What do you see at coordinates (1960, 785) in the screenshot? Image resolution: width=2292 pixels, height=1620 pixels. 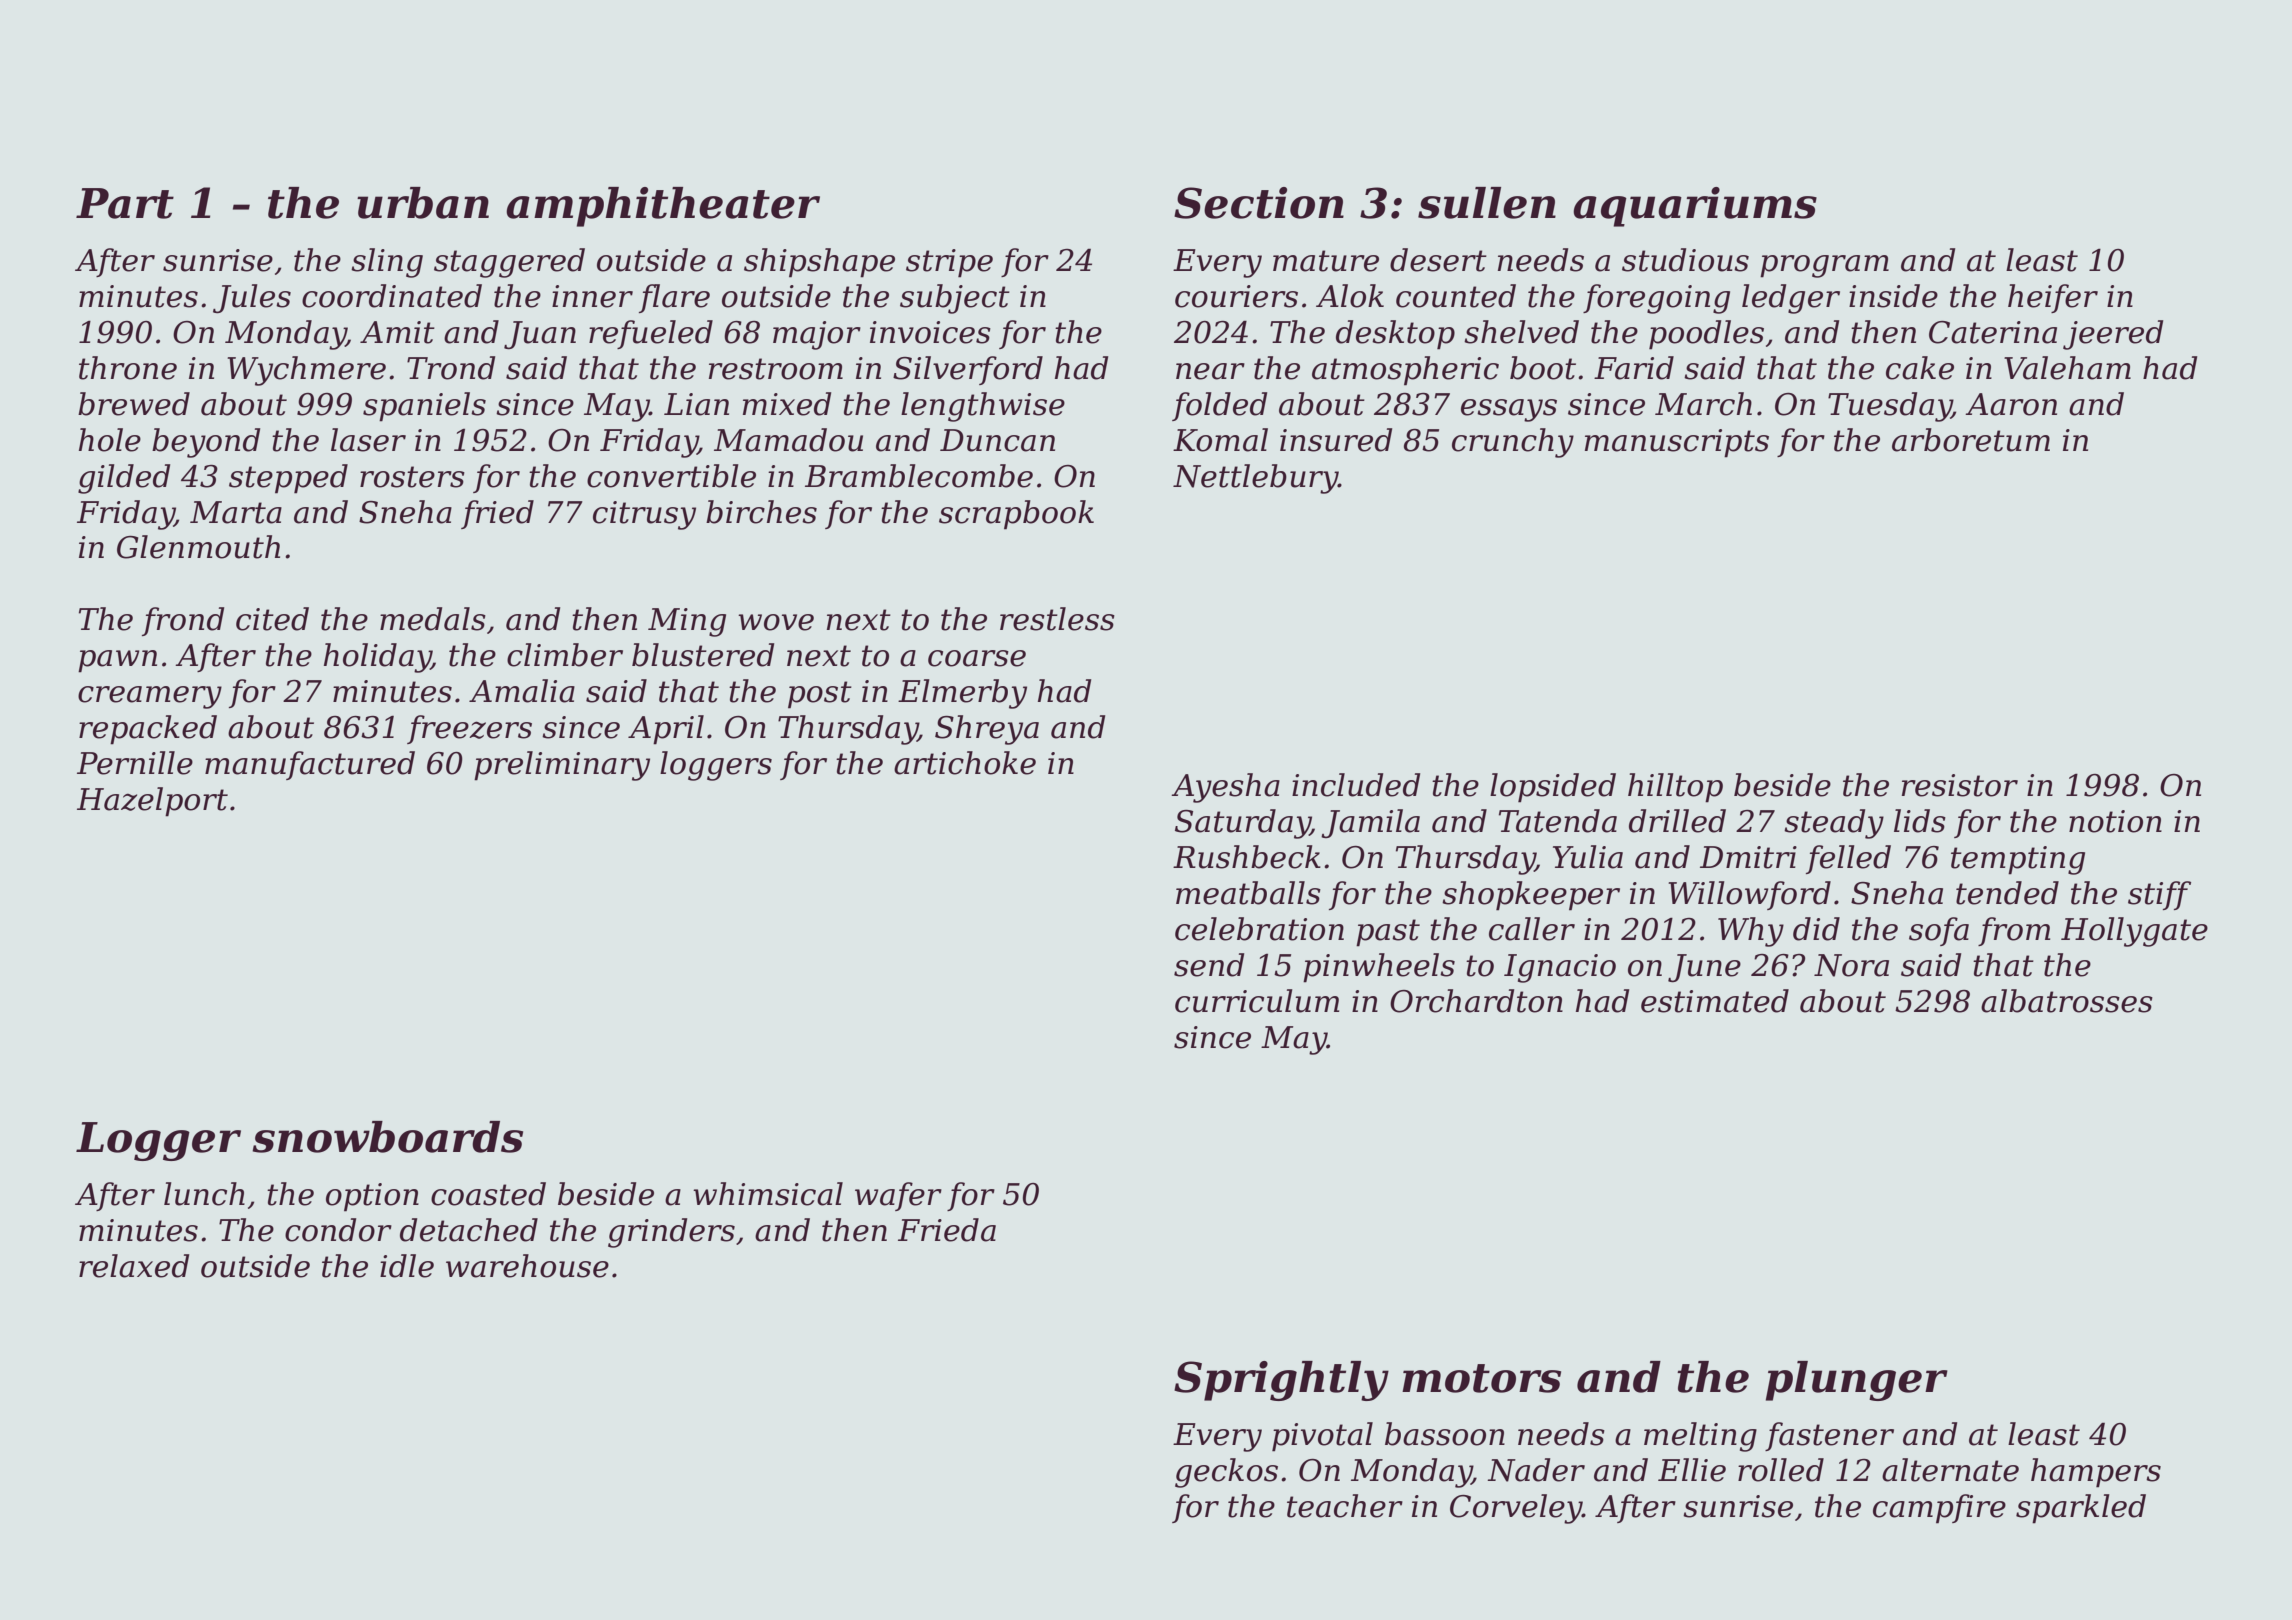 I see `resistor` at bounding box center [1960, 785].
